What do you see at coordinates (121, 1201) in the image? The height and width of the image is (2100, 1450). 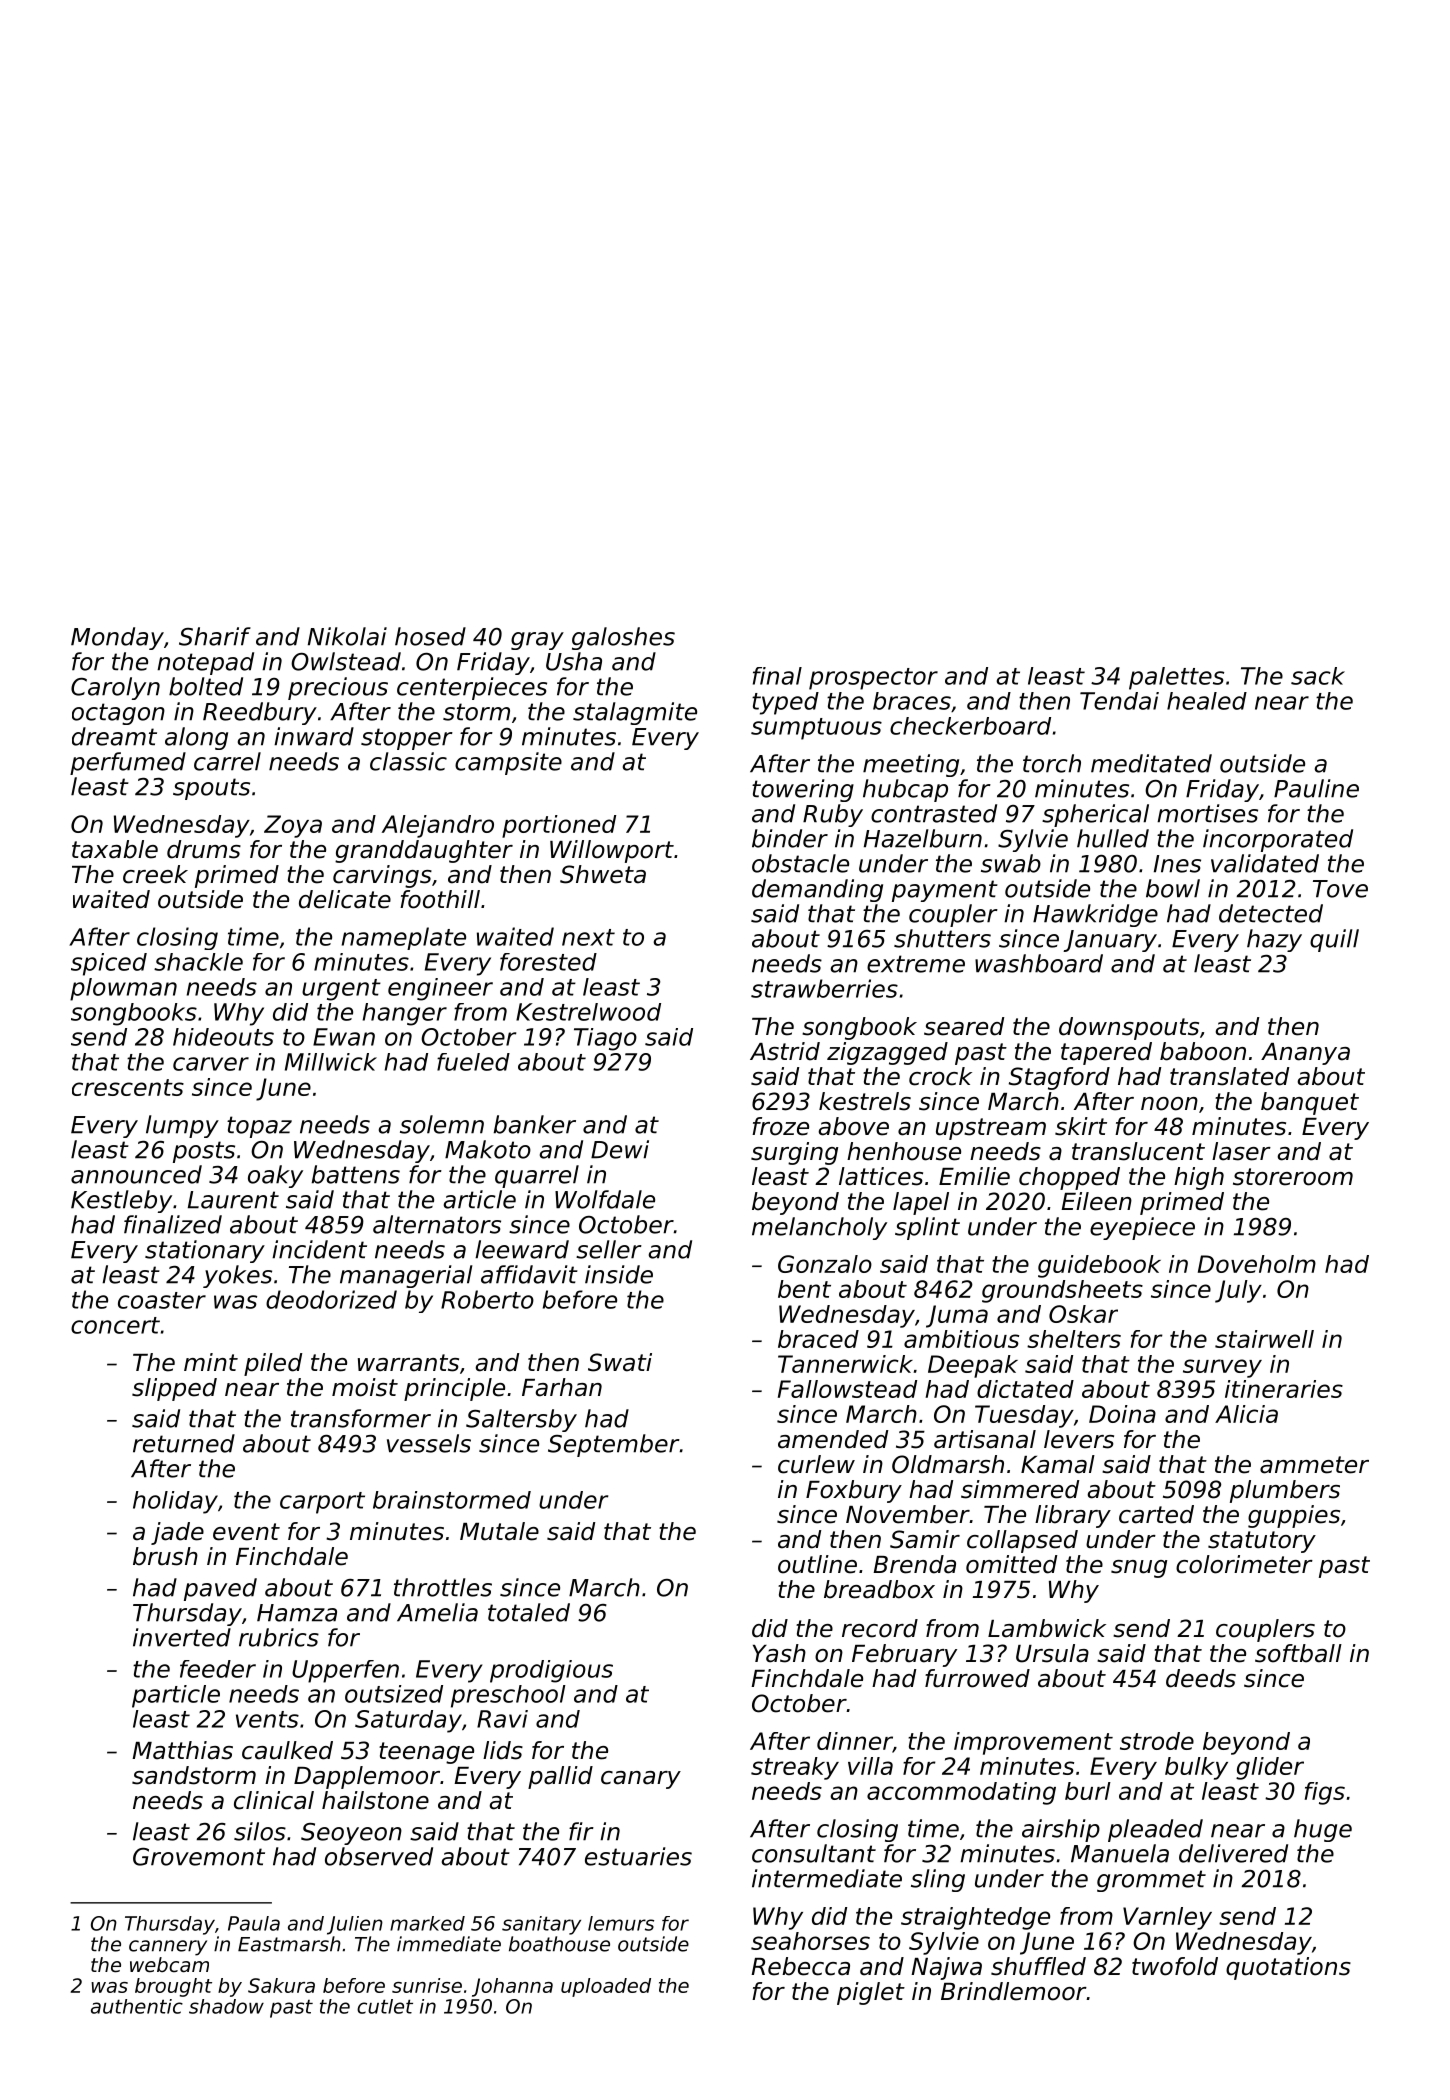 I see `Kestleby` at bounding box center [121, 1201].
